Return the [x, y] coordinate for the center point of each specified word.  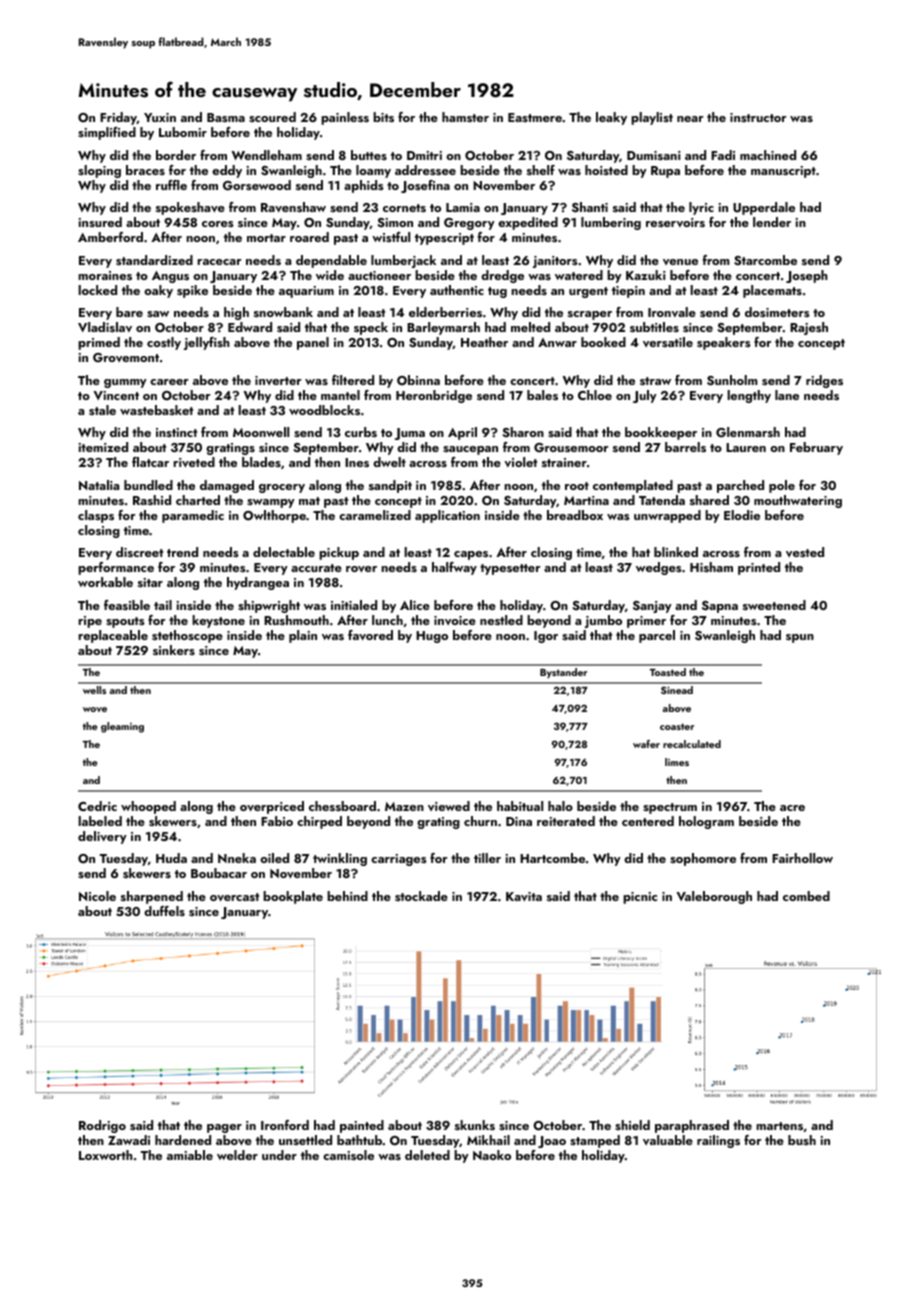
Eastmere [535, 117]
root [577, 486]
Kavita [524, 897]
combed [806, 896]
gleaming [122, 727]
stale [102, 410]
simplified [107, 133]
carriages [399, 860]
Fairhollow [802, 858]
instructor [758, 117]
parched [740, 486]
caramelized [375, 515]
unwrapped [667, 516]
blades [261, 462]
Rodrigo [102, 1126]
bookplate [293, 897]
